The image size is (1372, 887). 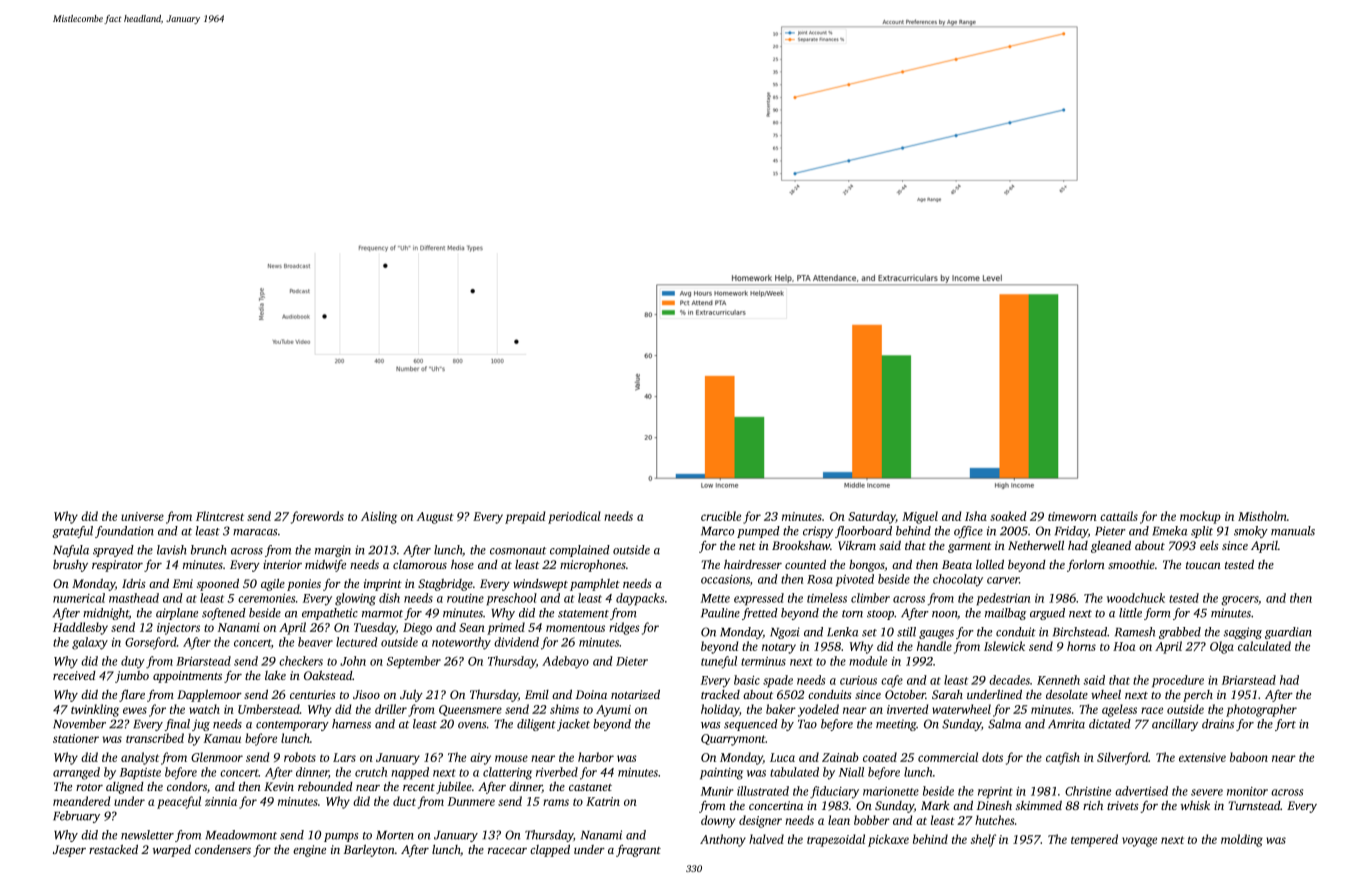 I want to click on Silverford, so click(x=1123, y=758).
